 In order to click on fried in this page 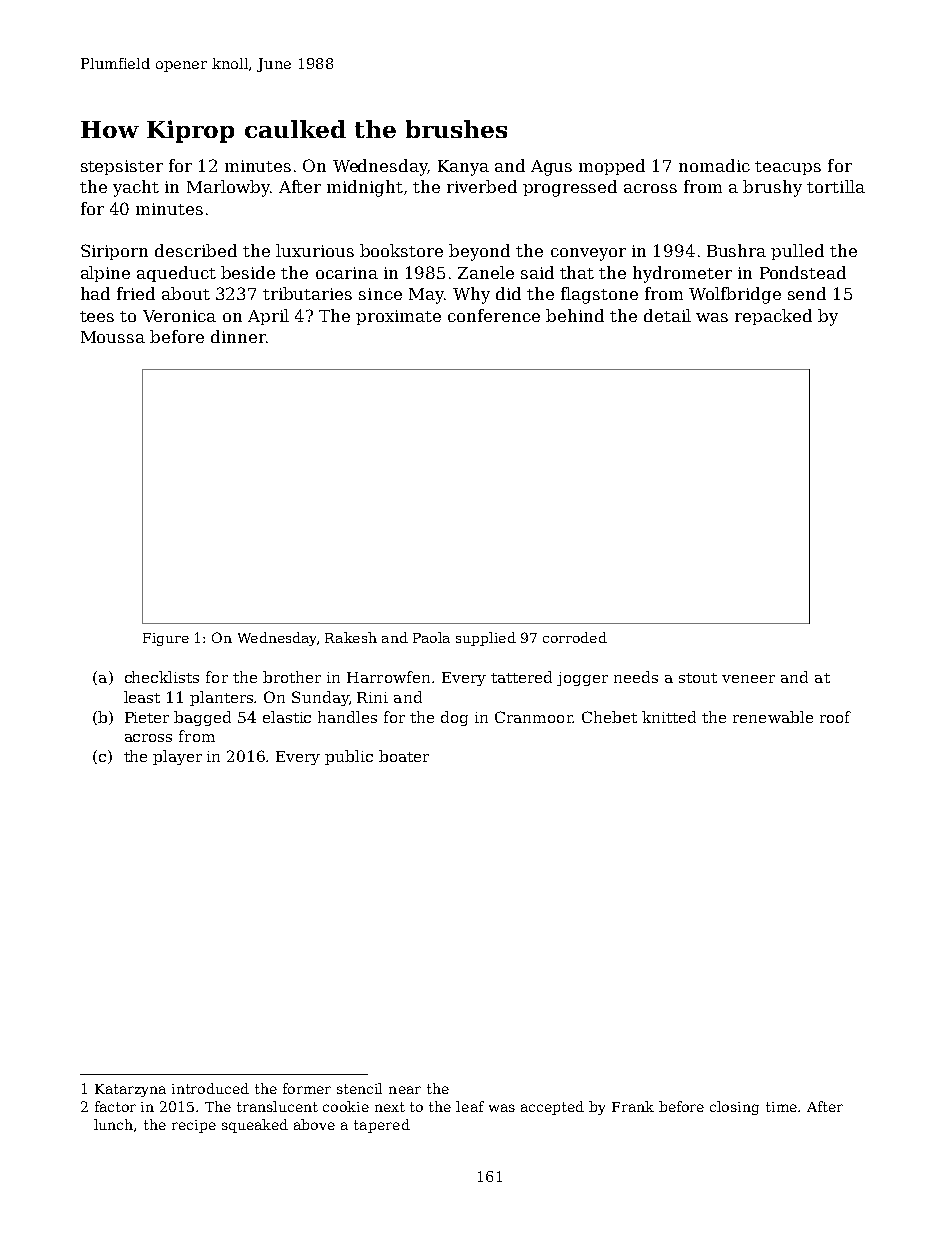, I will do `click(136, 293)`.
